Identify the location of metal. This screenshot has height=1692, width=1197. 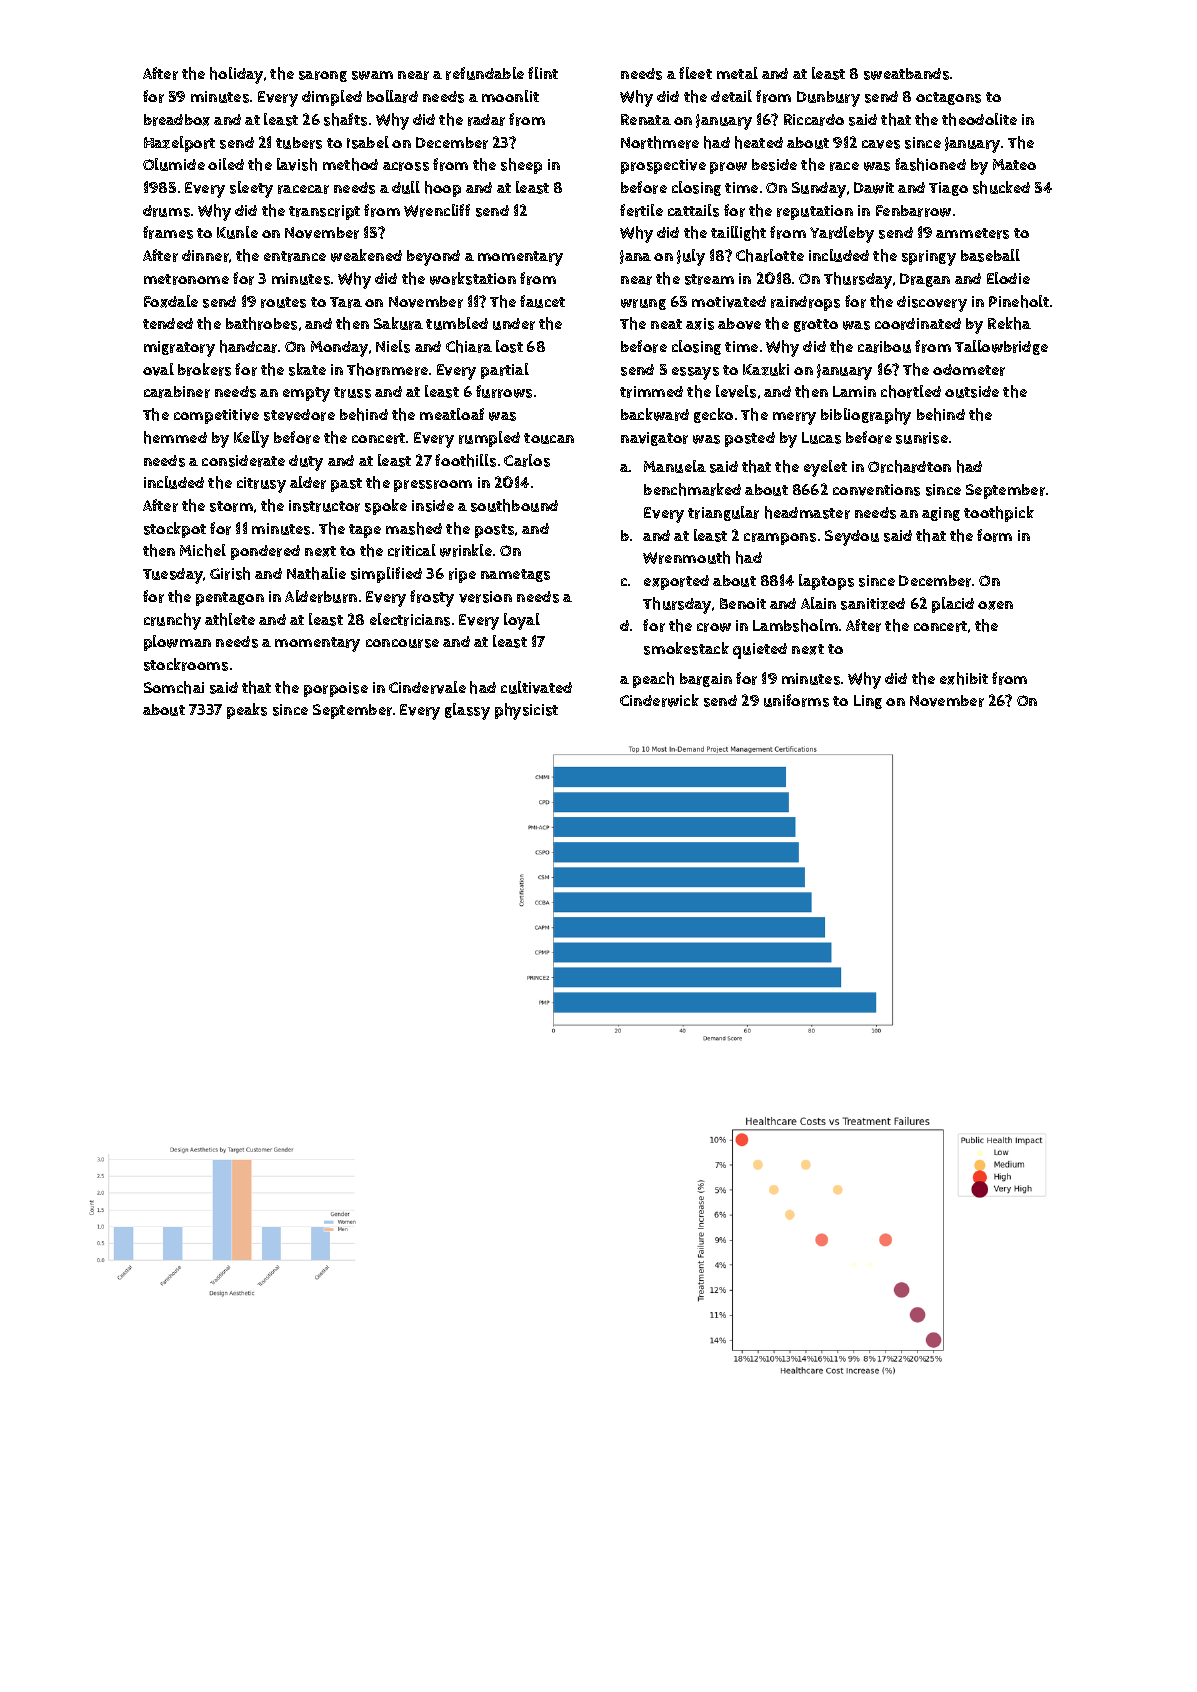
(737, 73).
